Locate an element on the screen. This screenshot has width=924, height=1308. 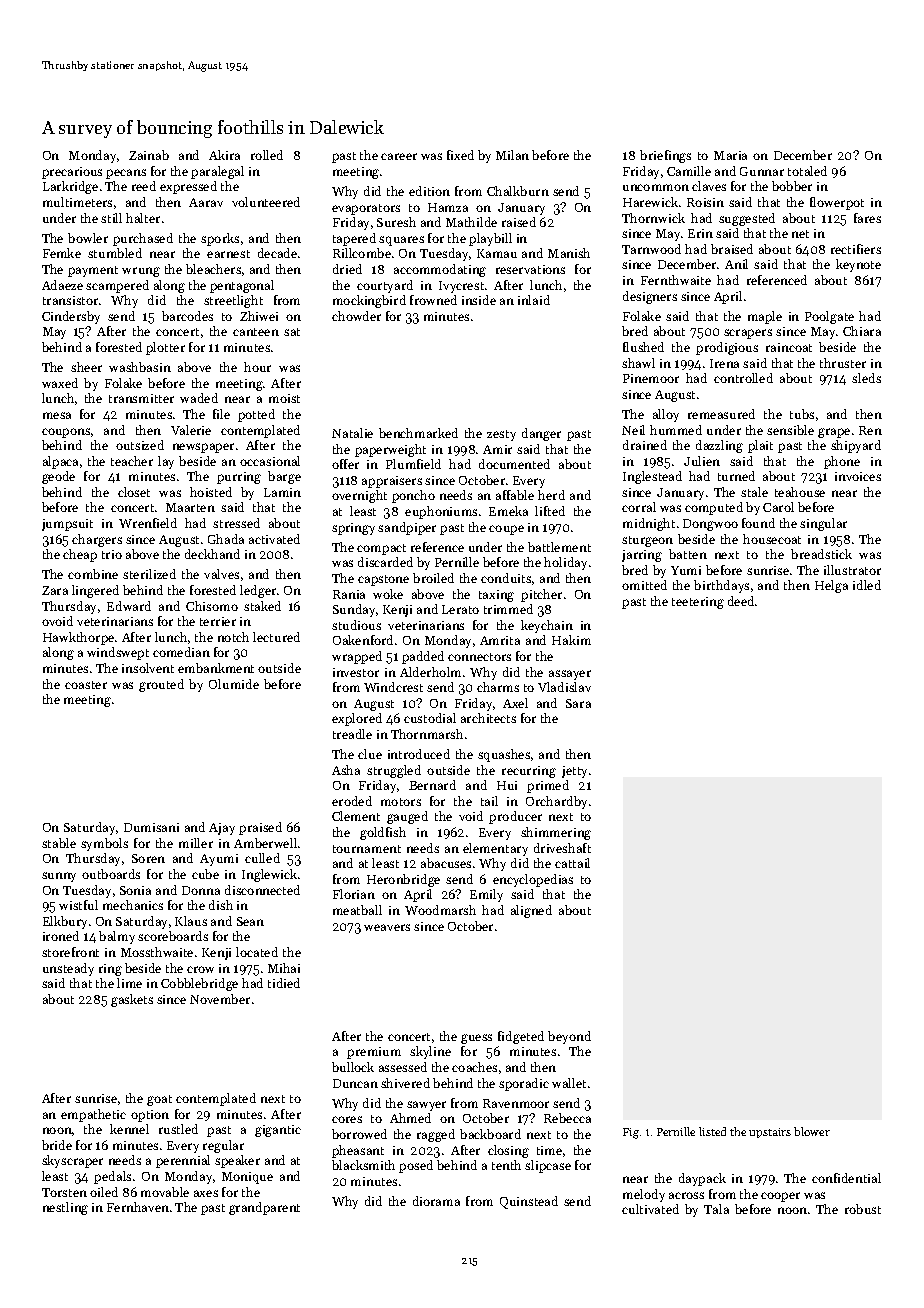
career is located at coordinates (399, 156).
